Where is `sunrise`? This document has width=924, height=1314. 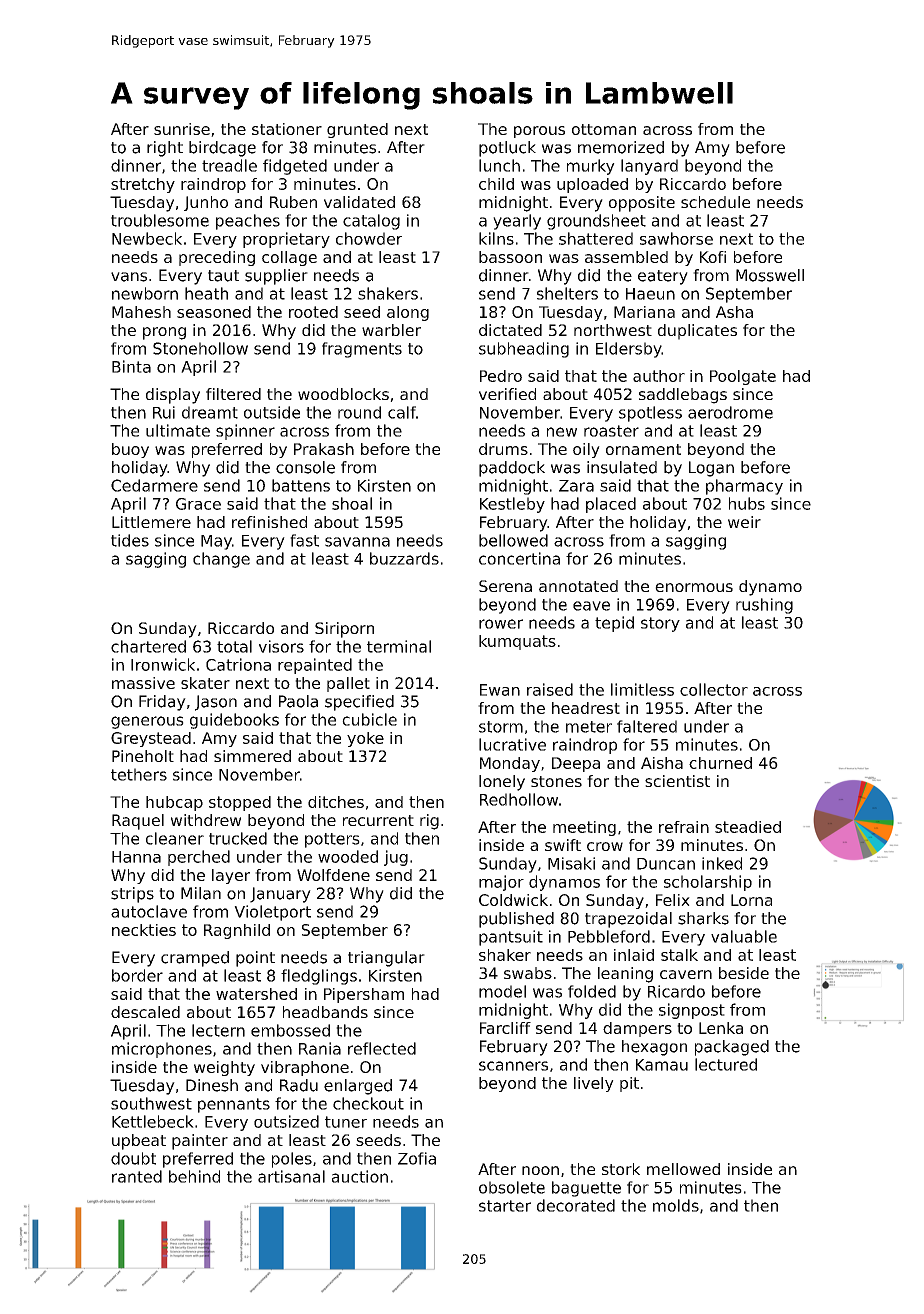
sunrise is located at coordinates (182, 129).
